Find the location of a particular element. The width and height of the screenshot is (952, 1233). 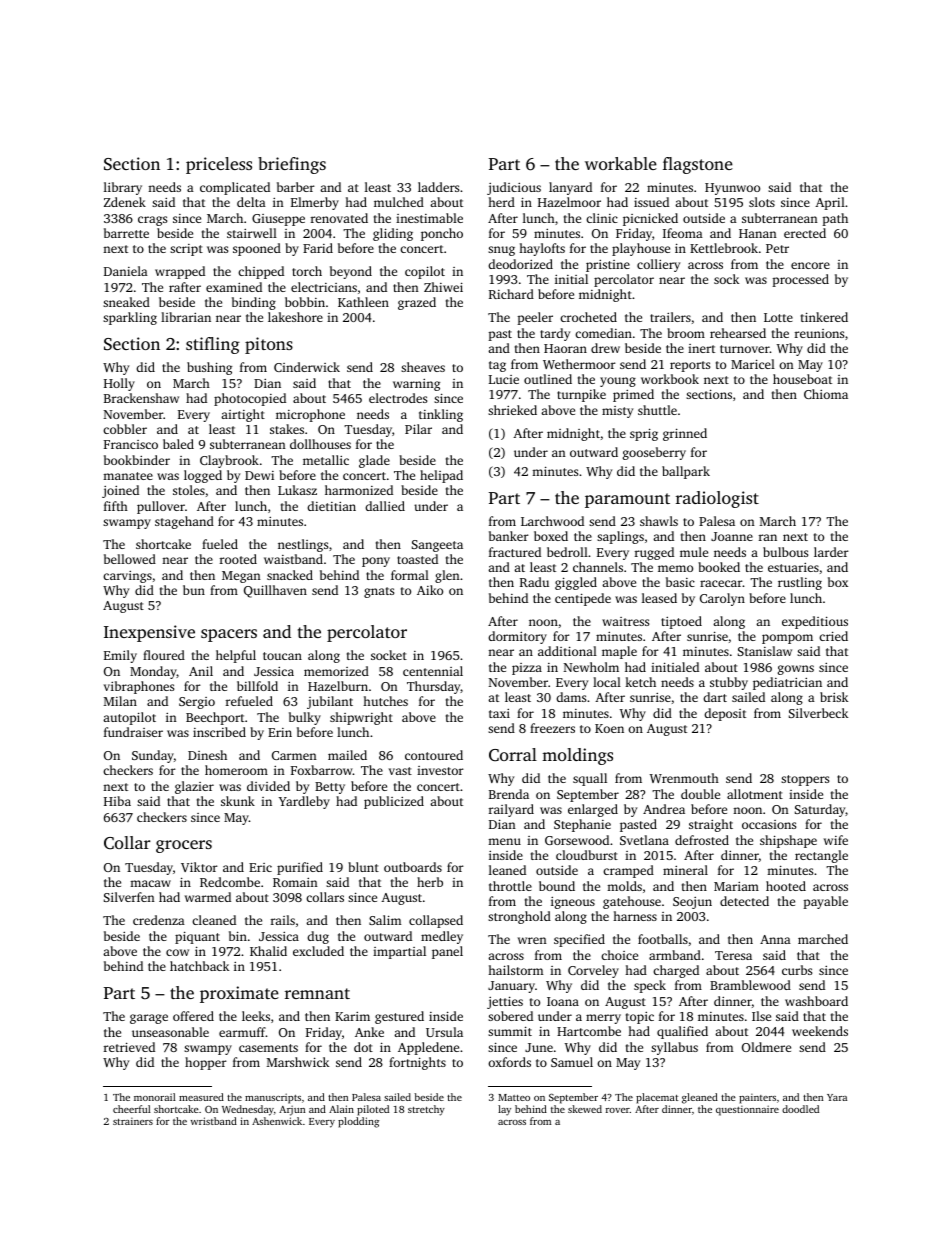

hopper is located at coordinates (206, 1063).
